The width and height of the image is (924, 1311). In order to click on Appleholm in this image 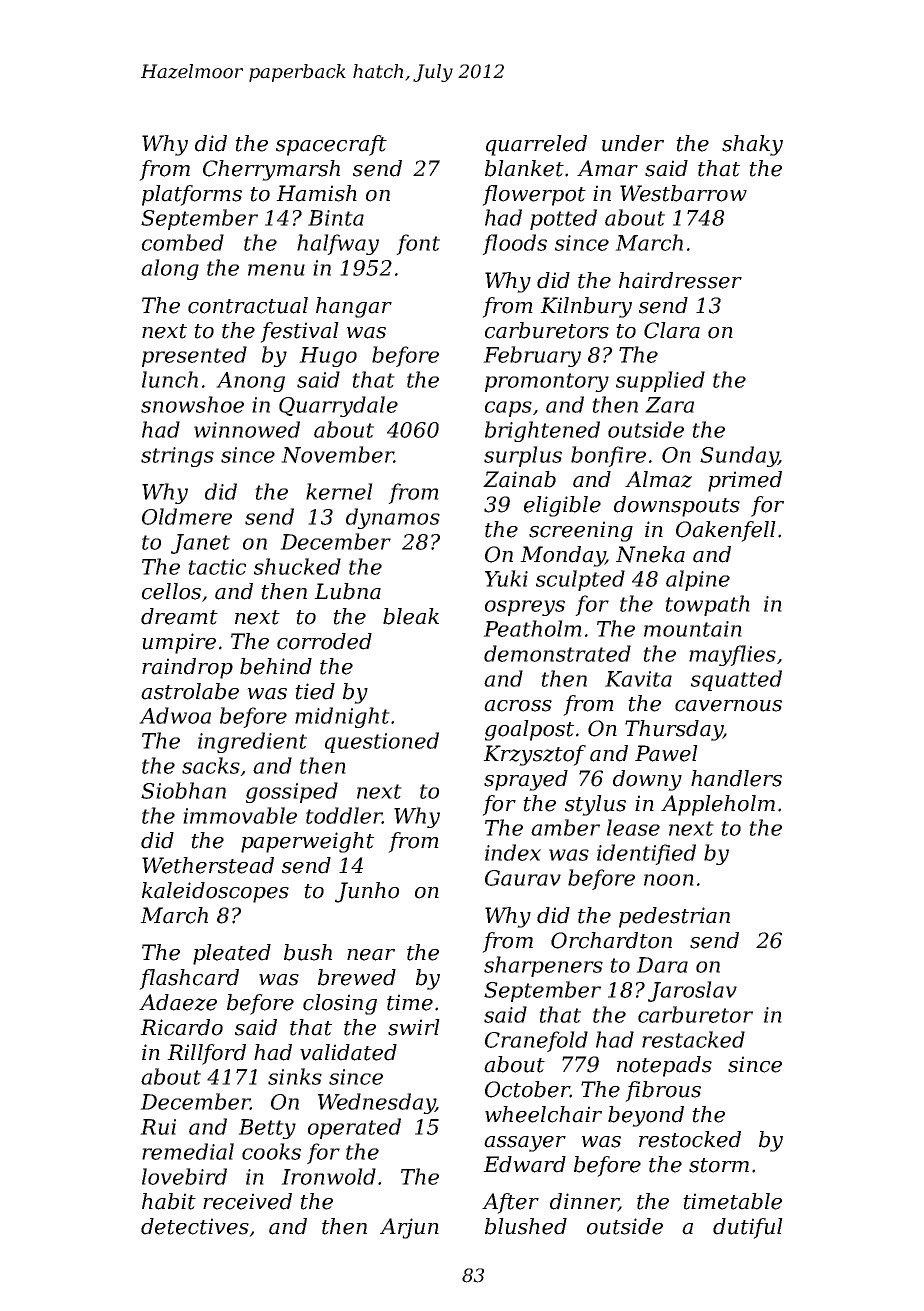, I will do `click(718, 805)`.
